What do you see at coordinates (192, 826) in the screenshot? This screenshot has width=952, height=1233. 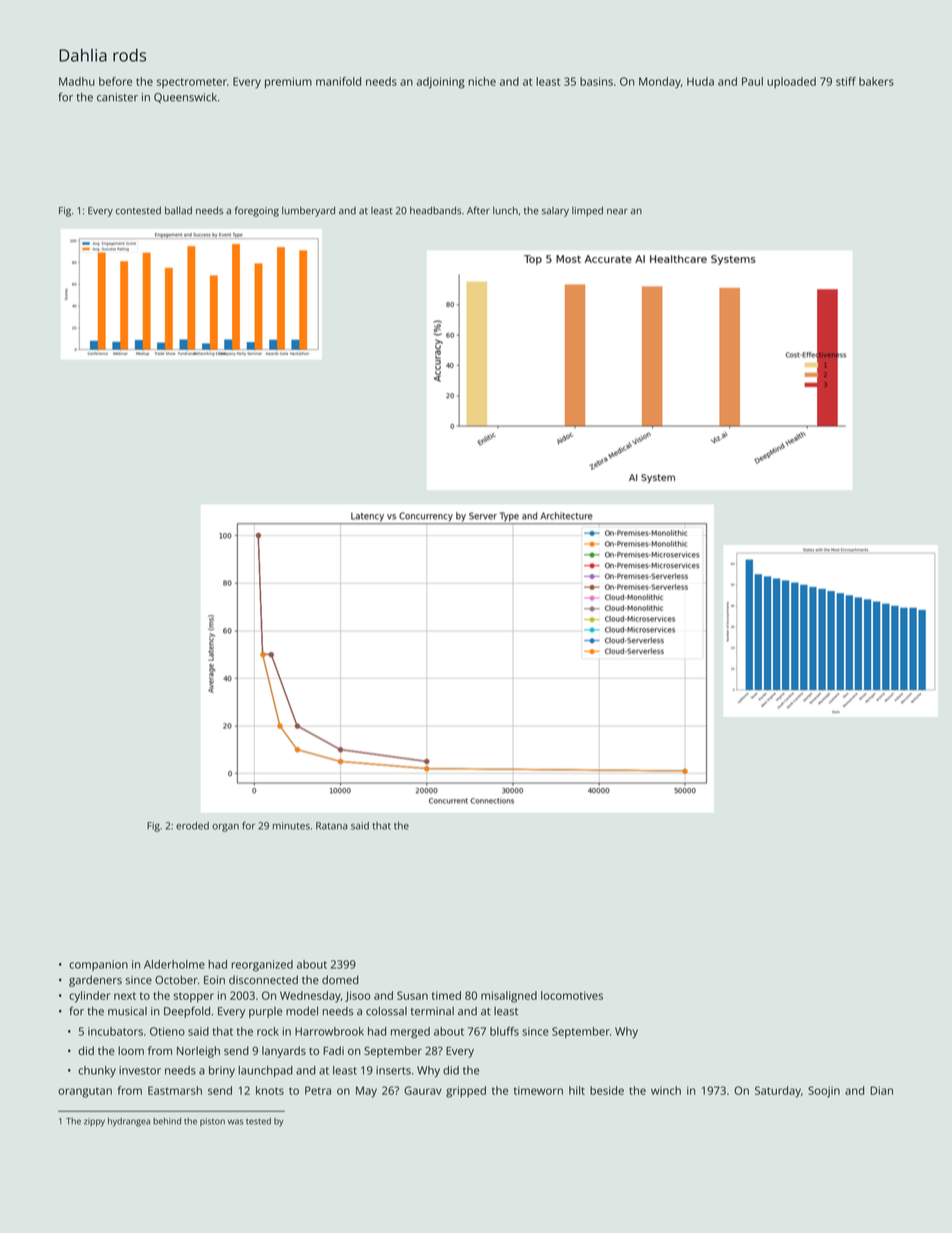 I see `eroded` at bounding box center [192, 826].
